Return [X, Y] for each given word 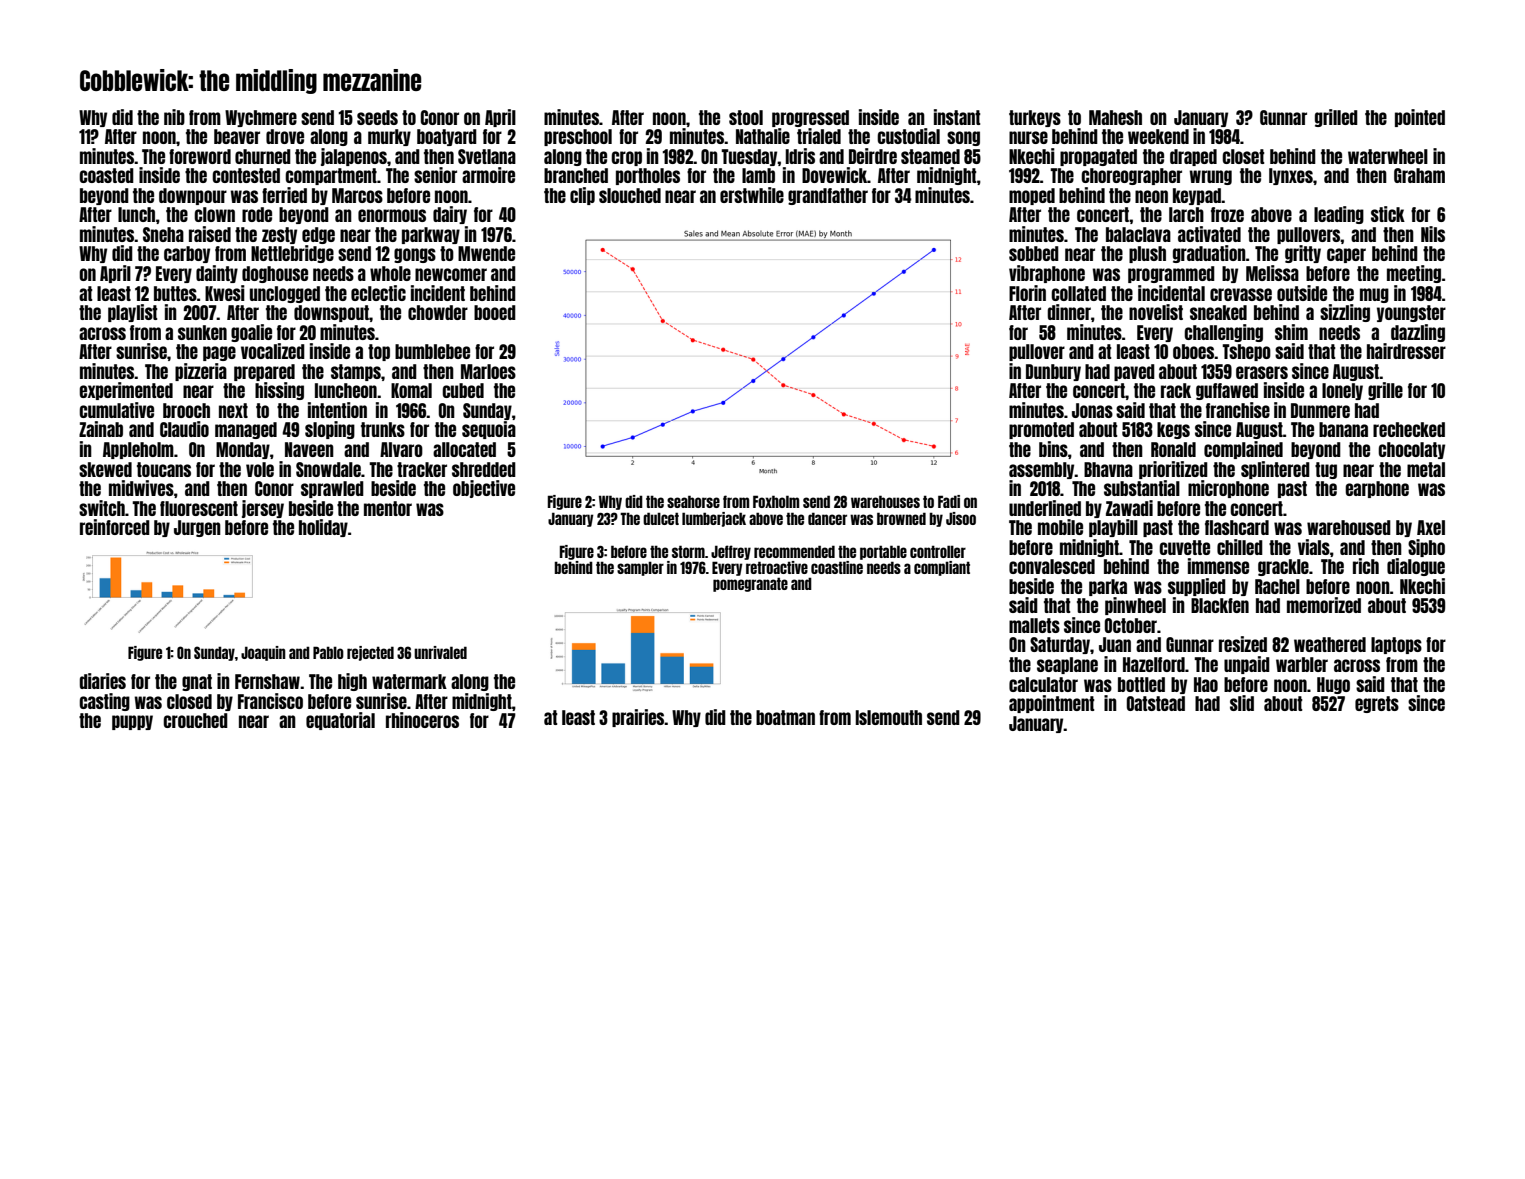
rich [1366, 566]
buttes [175, 293]
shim [1291, 332]
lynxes [1291, 176]
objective [484, 489]
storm [688, 551]
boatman [785, 717]
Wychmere [261, 118]
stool [746, 117]
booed [495, 312]
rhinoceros [422, 720]
